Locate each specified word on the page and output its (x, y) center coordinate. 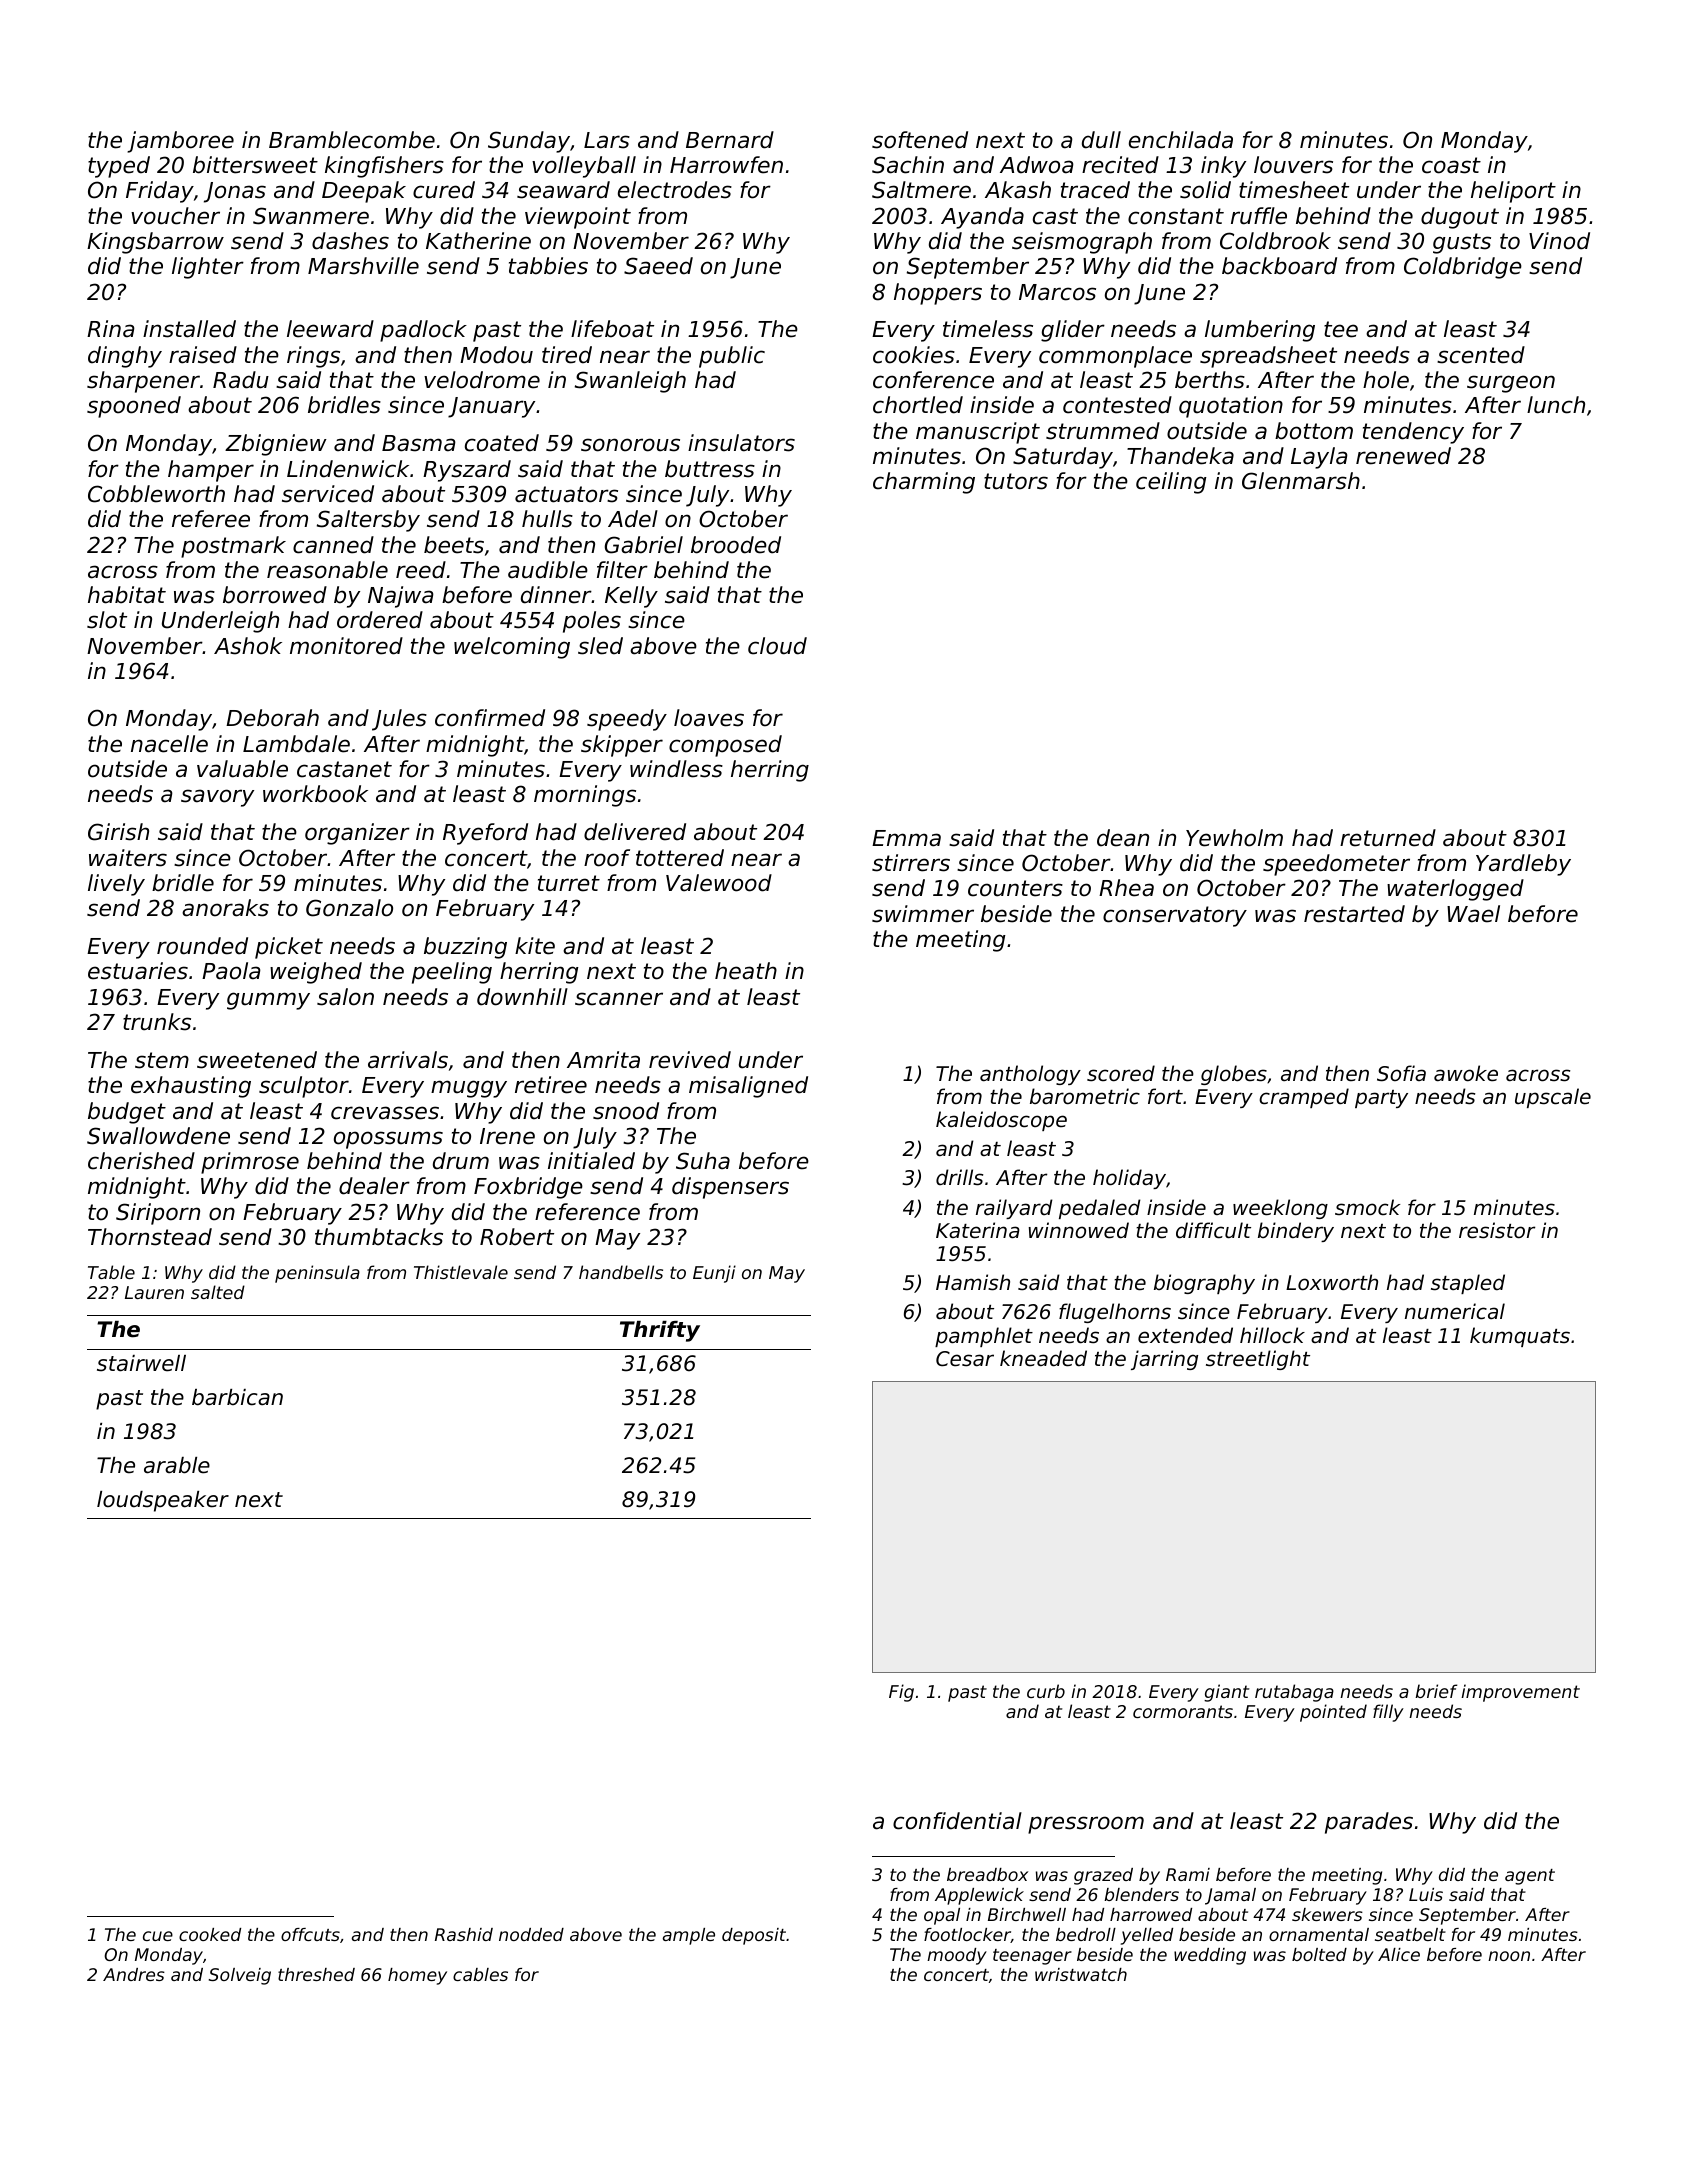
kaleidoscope (1001, 1121)
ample (689, 1936)
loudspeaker (163, 1501)
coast (1451, 165)
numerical (1455, 1311)
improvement (1520, 1693)
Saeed (658, 266)
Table (111, 1272)
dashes (350, 241)
